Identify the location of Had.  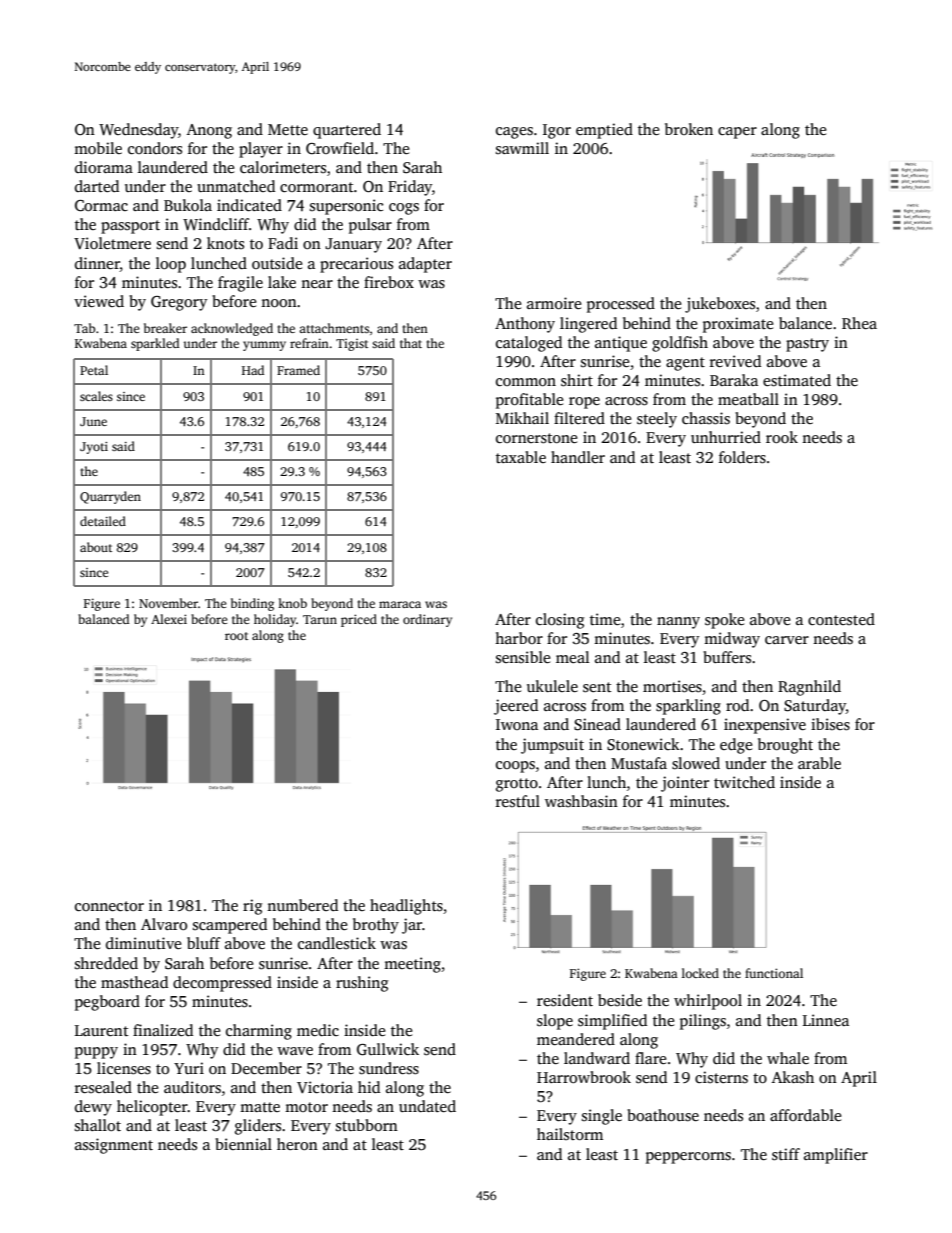
(253, 370).
